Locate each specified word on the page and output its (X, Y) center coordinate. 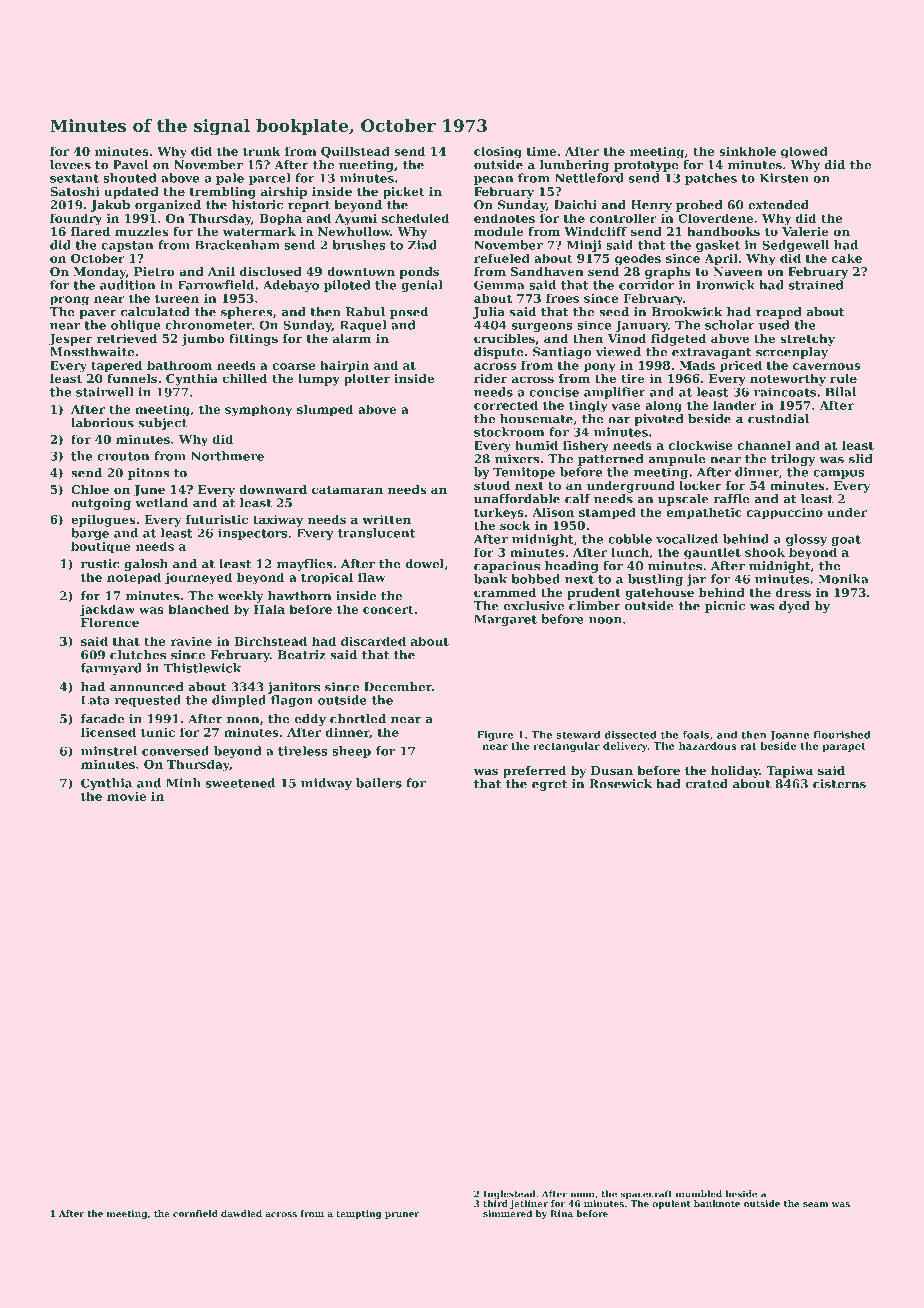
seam (816, 1204)
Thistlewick (202, 668)
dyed (794, 607)
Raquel (363, 326)
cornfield (195, 1213)
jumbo (203, 340)
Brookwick (687, 312)
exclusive (534, 606)
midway (326, 784)
